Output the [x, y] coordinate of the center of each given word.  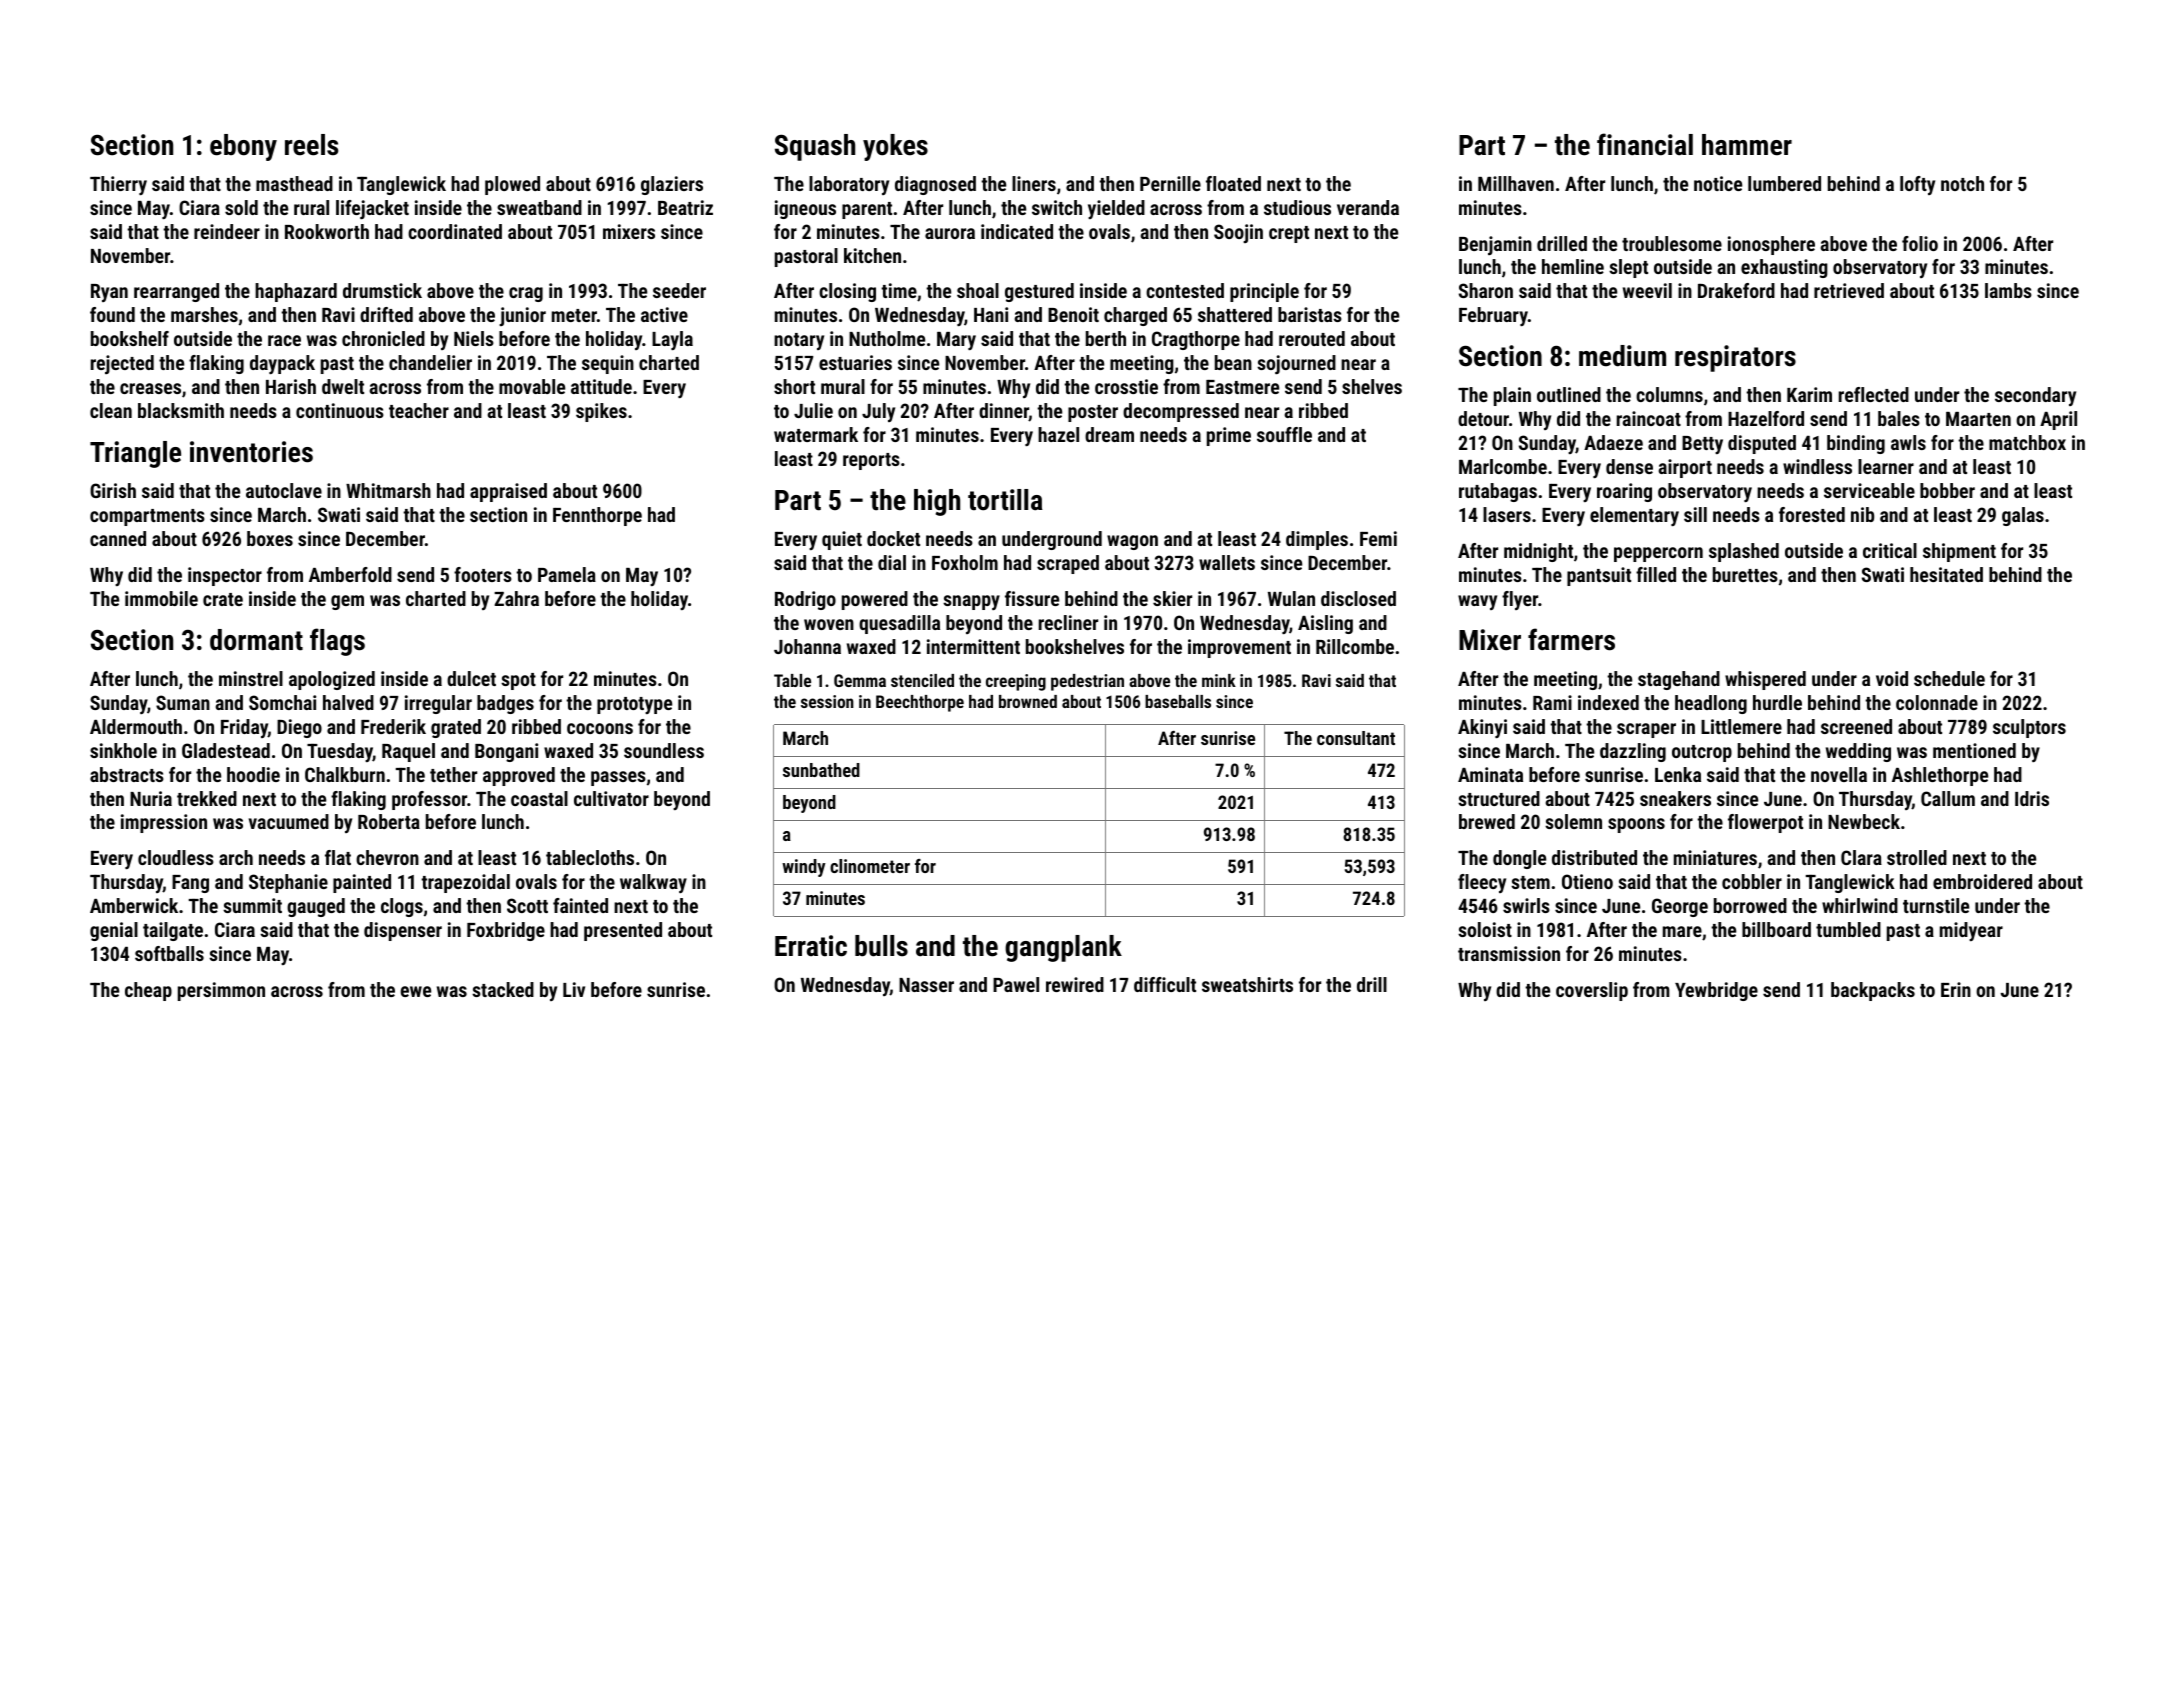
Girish [113, 490]
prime [1229, 436]
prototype [634, 705]
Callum [1948, 798]
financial [1645, 144]
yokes [895, 147]
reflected [1874, 394]
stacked [503, 989]
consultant [1356, 738]
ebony [243, 147]
